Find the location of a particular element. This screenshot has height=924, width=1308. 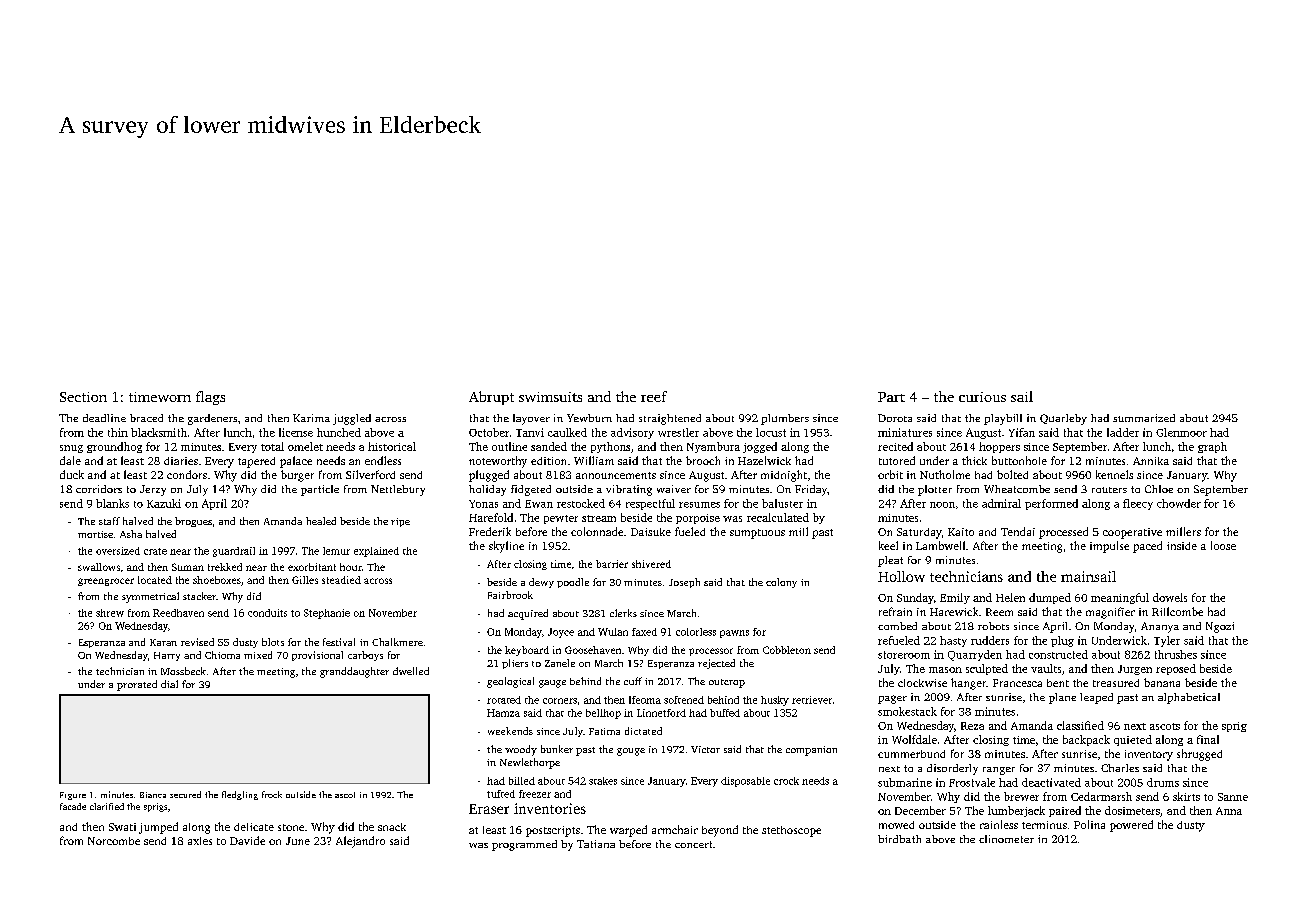

Figure is located at coordinates (73, 796).
